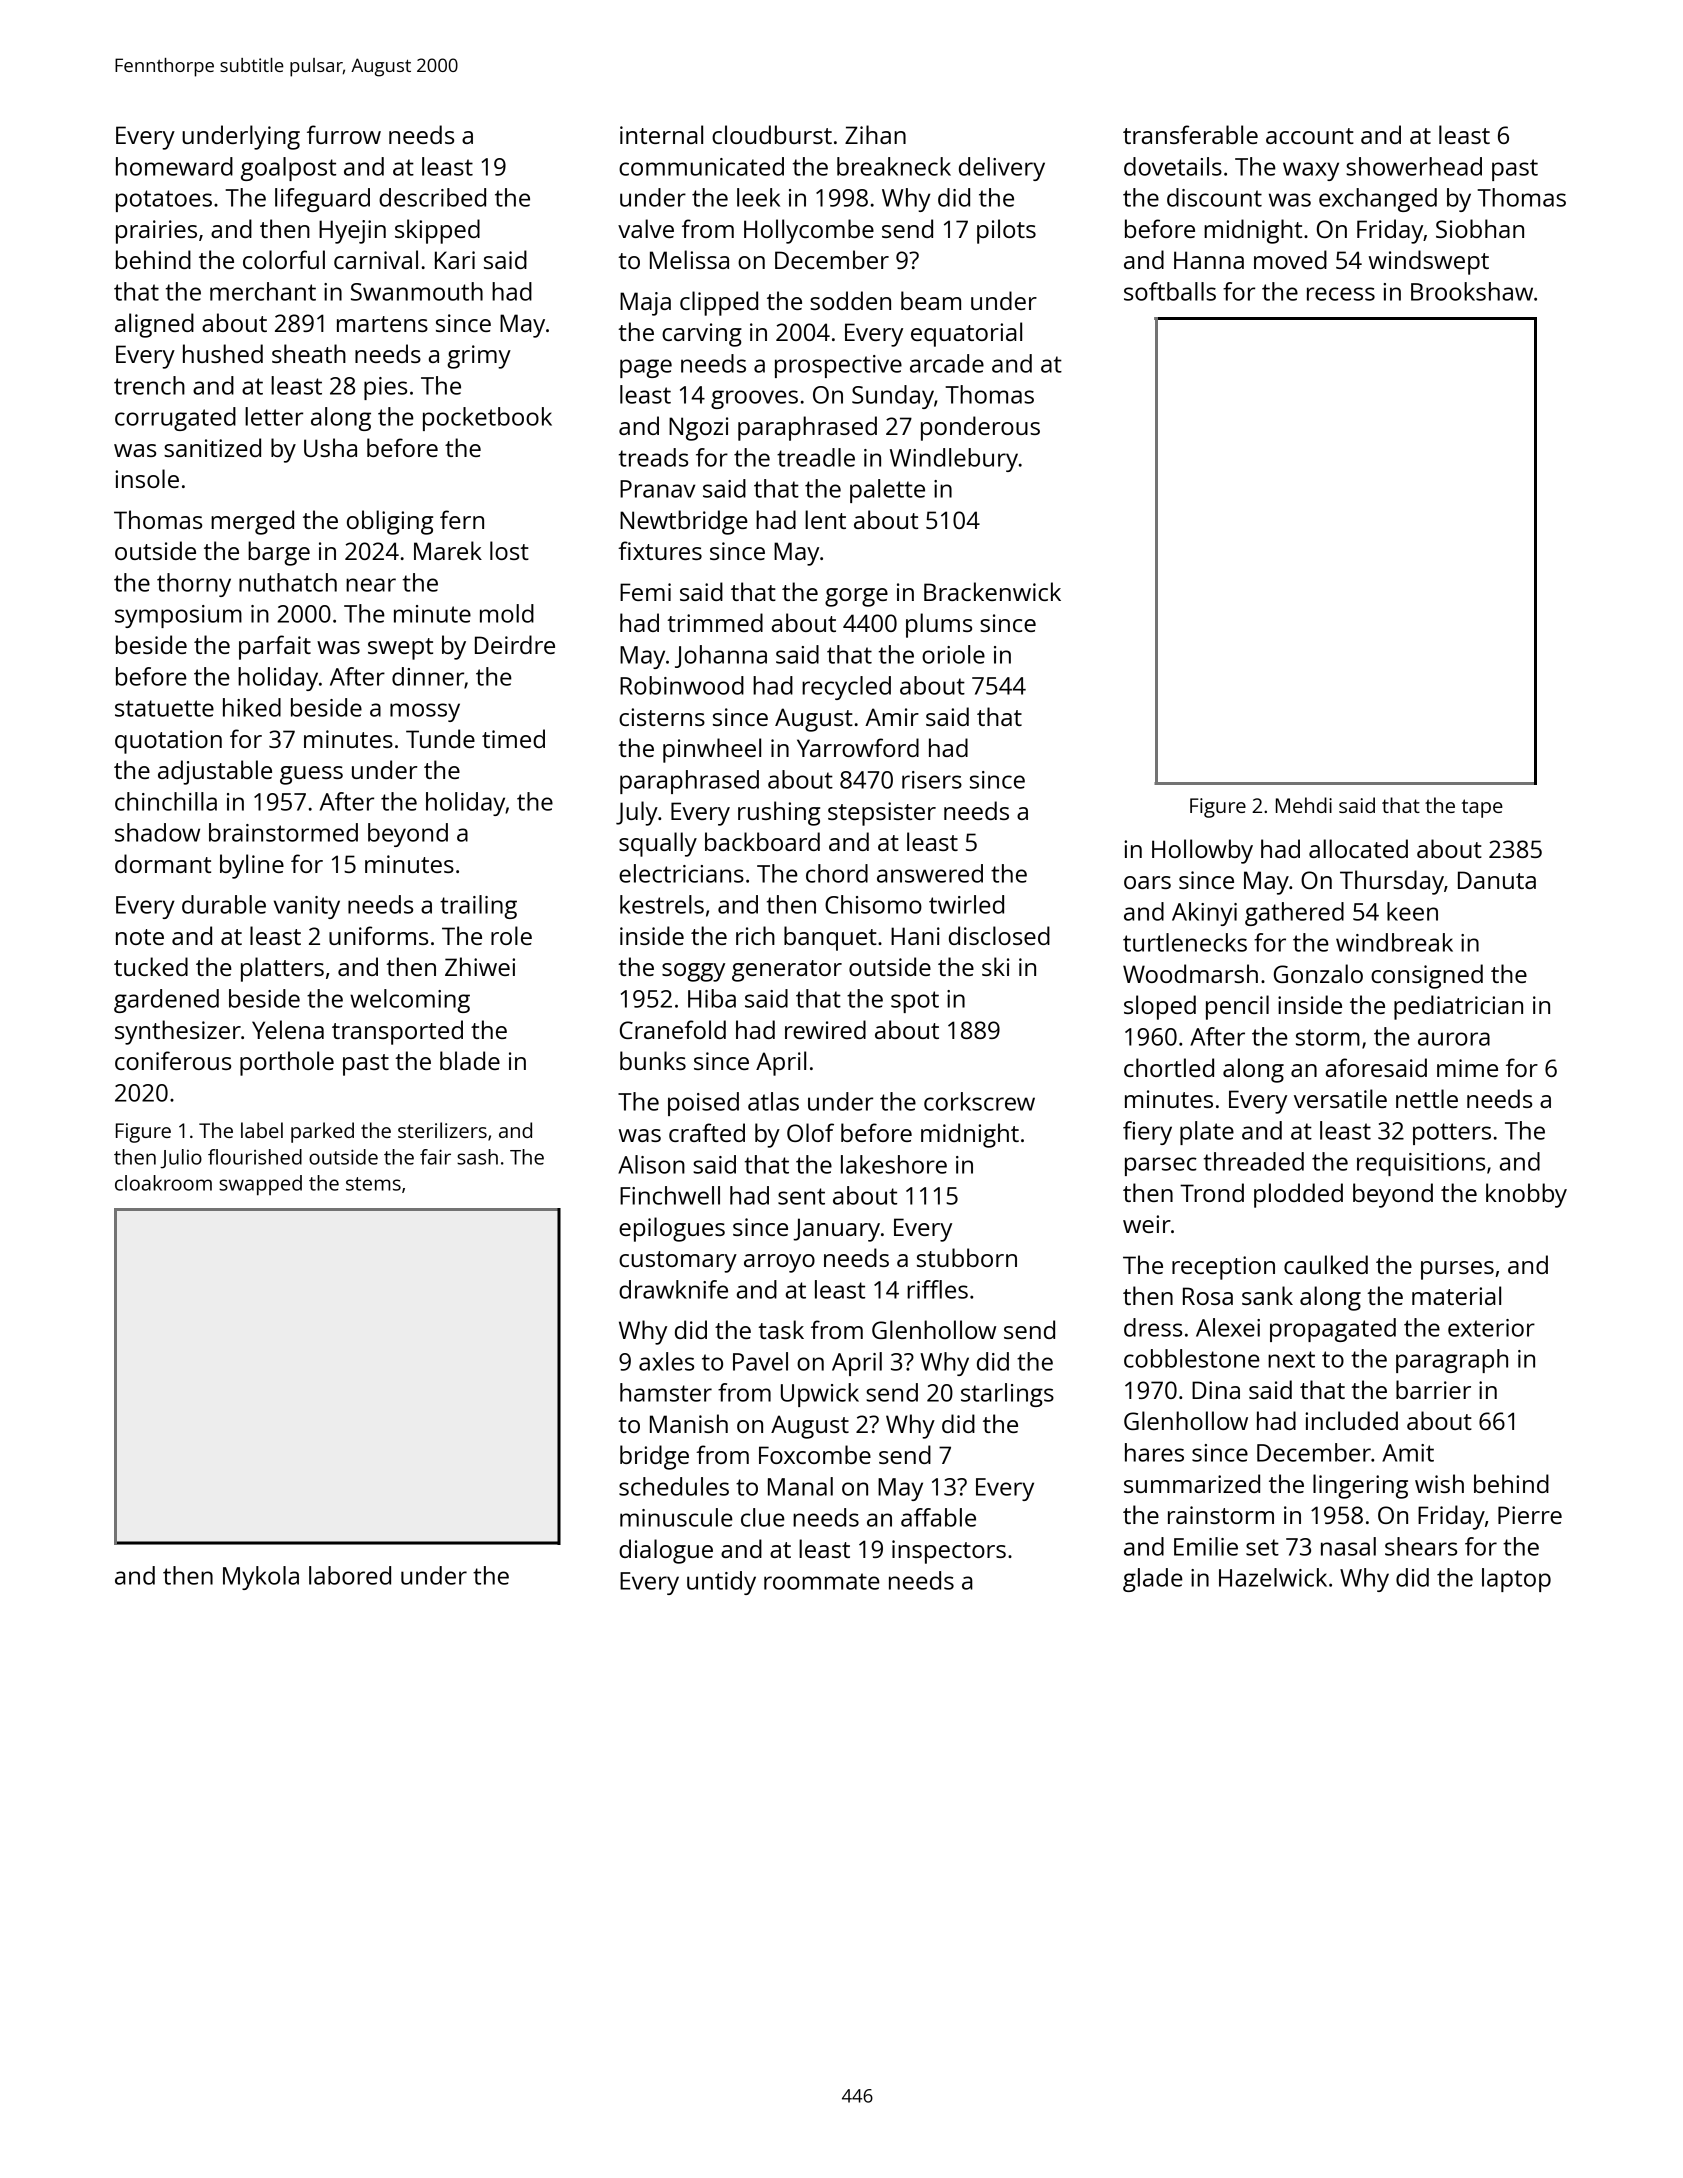 The height and width of the screenshot is (2178, 1683). What do you see at coordinates (224, 904) in the screenshot?
I see `durable` at bounding box center [224, 904].
